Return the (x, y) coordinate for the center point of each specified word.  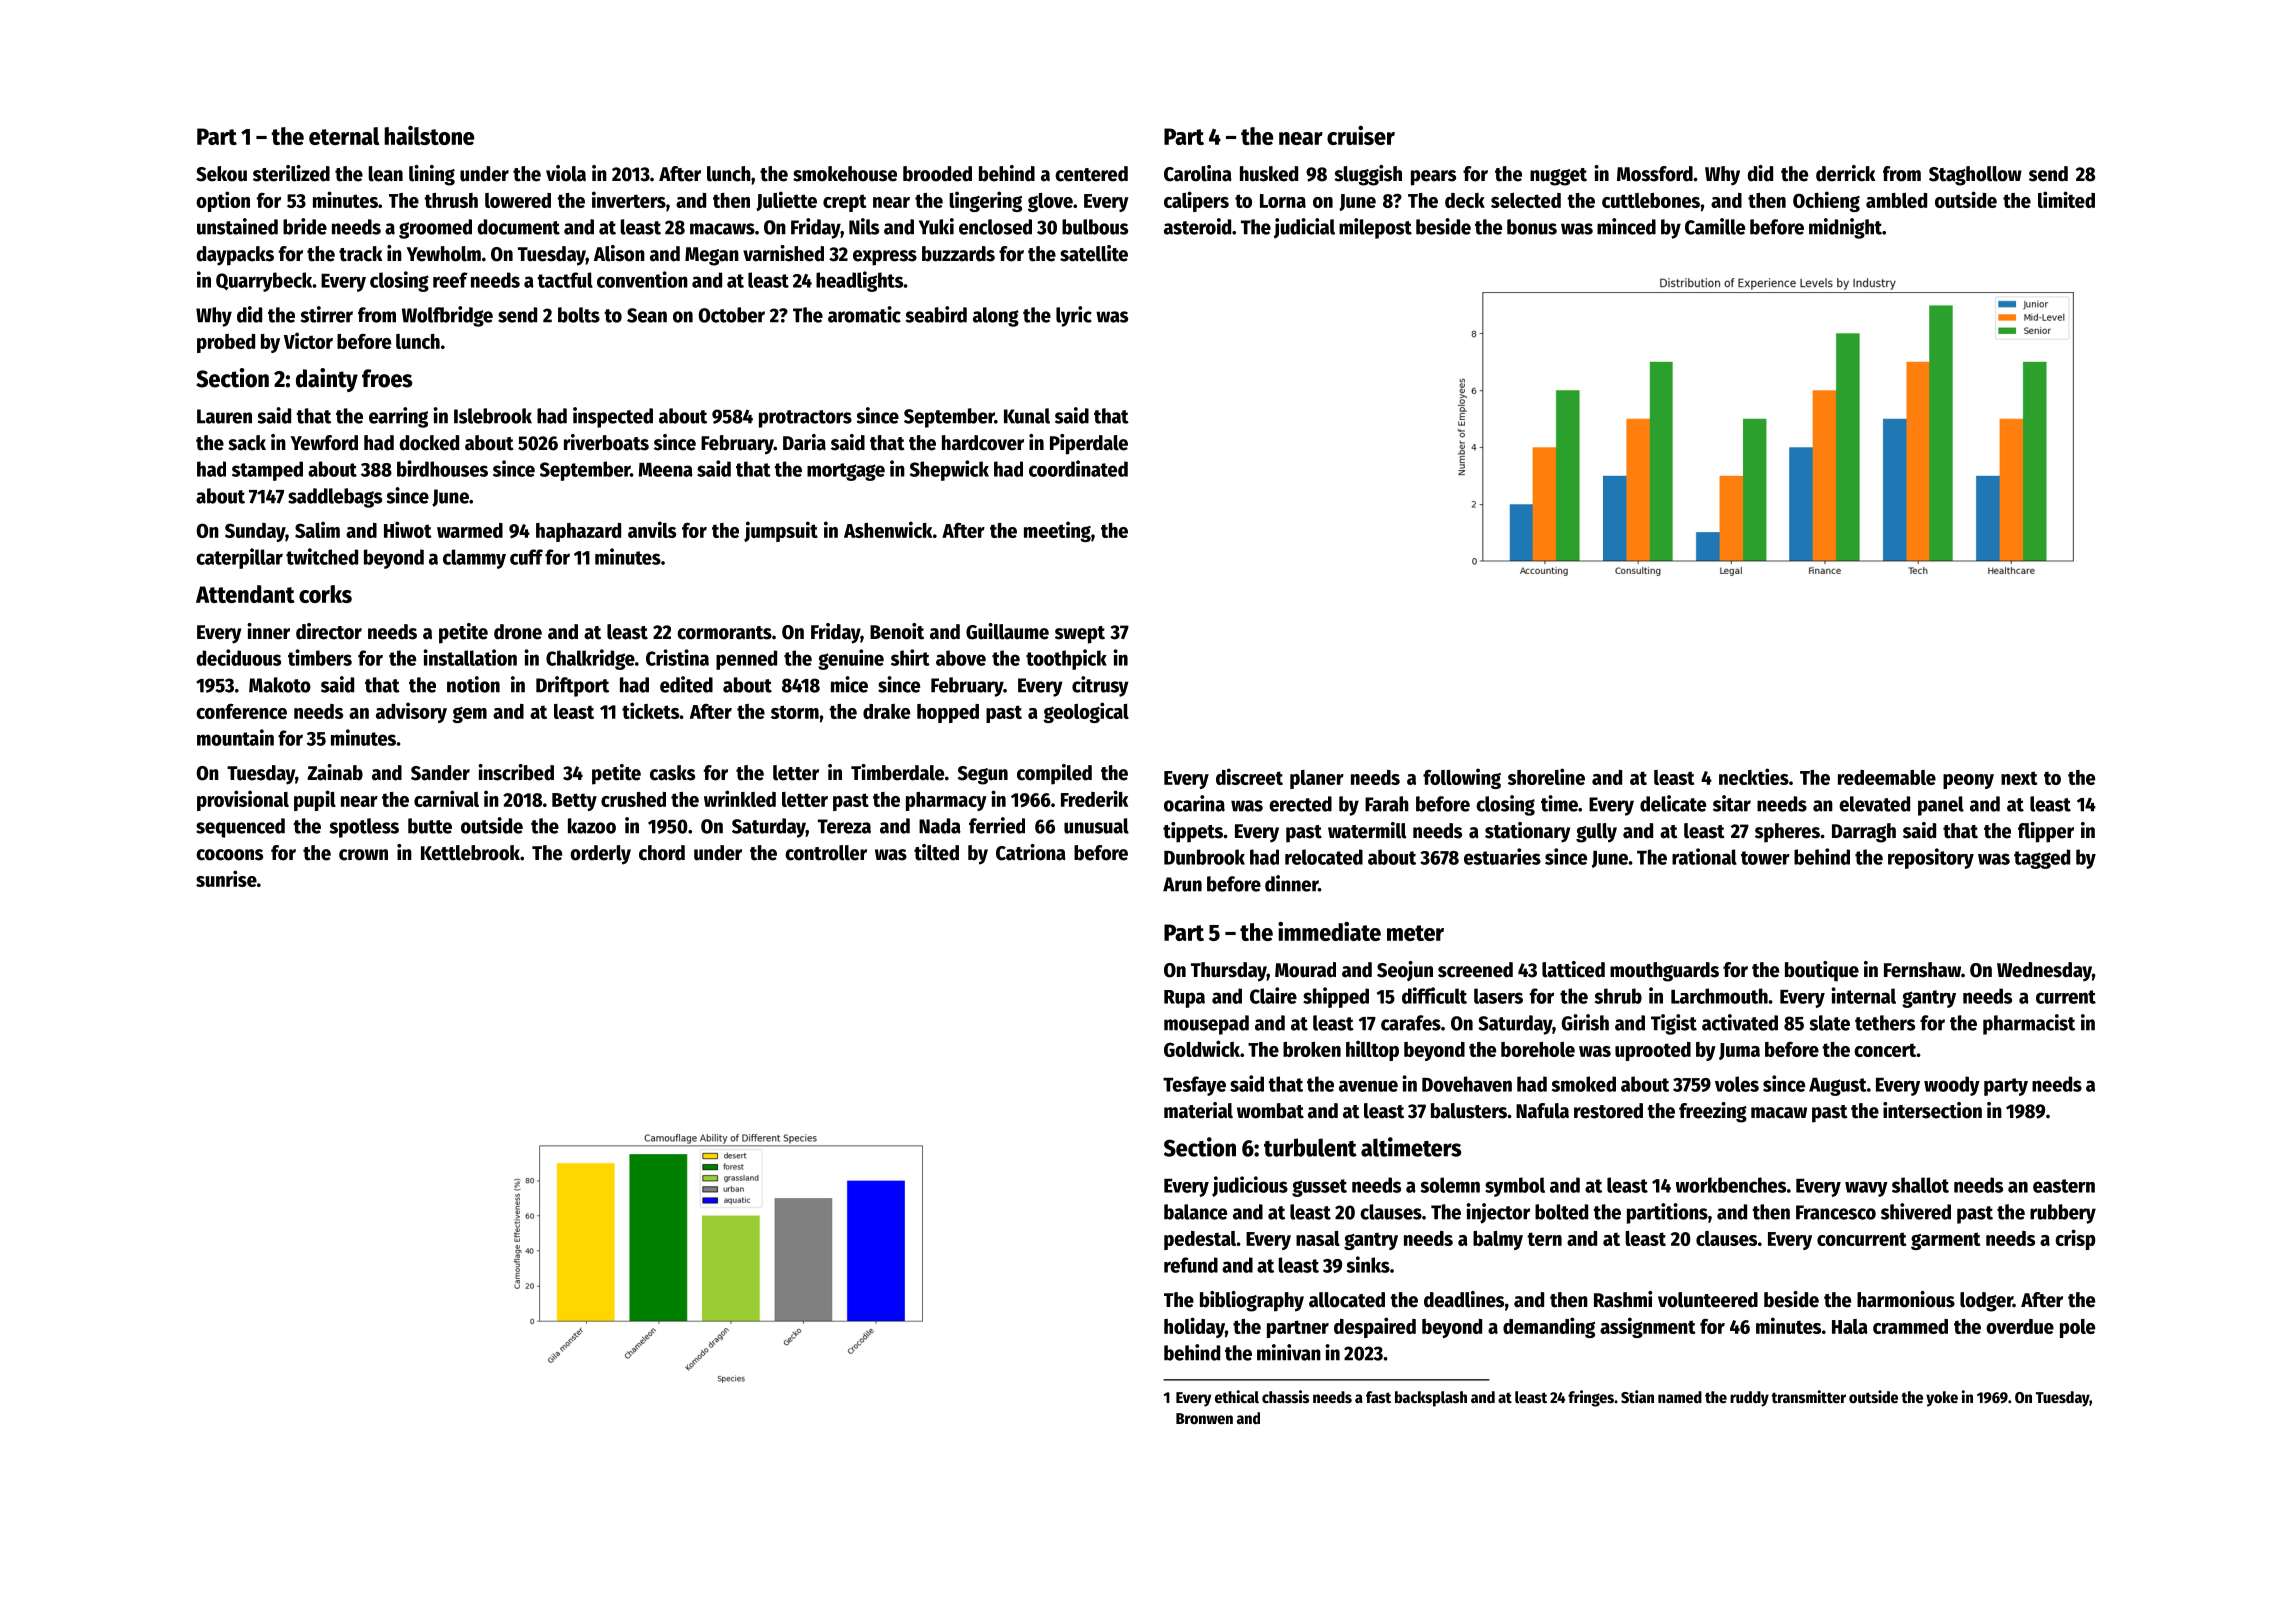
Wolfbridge (447, 316)
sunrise (226, 878)
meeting (1057, 531)
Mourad (1305, 970)
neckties (1754, 776)
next (2019, 778)
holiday (1194, 1327)
